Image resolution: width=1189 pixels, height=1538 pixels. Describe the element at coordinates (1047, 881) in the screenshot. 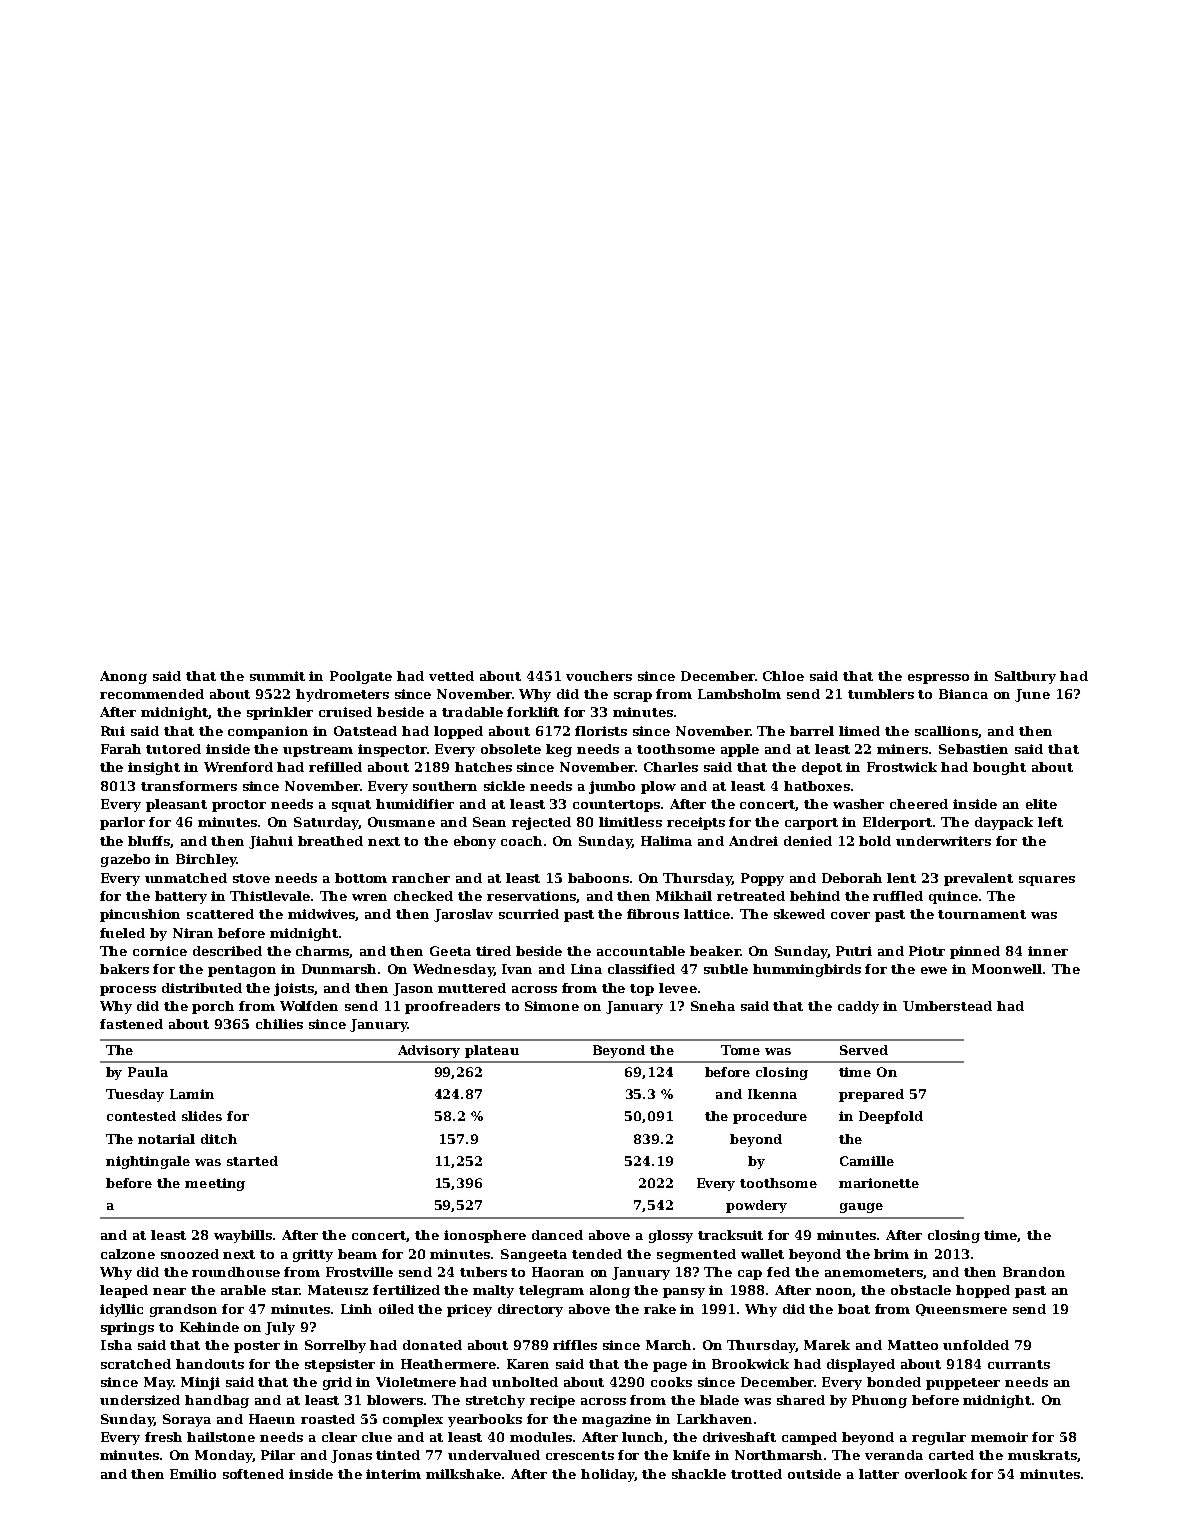

I see `squares` at that location.
